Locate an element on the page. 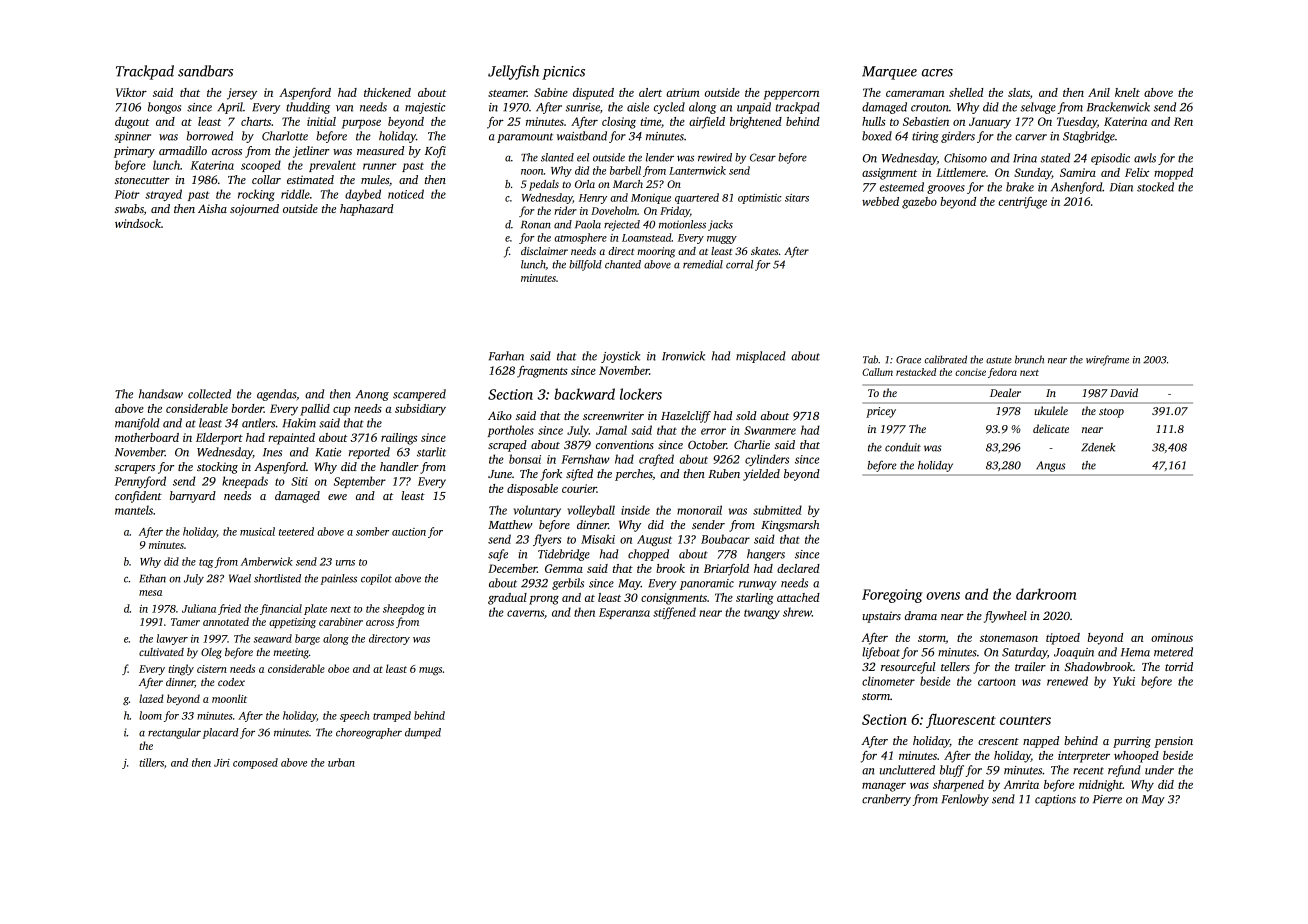  error is located at coordinates (713, 431).
